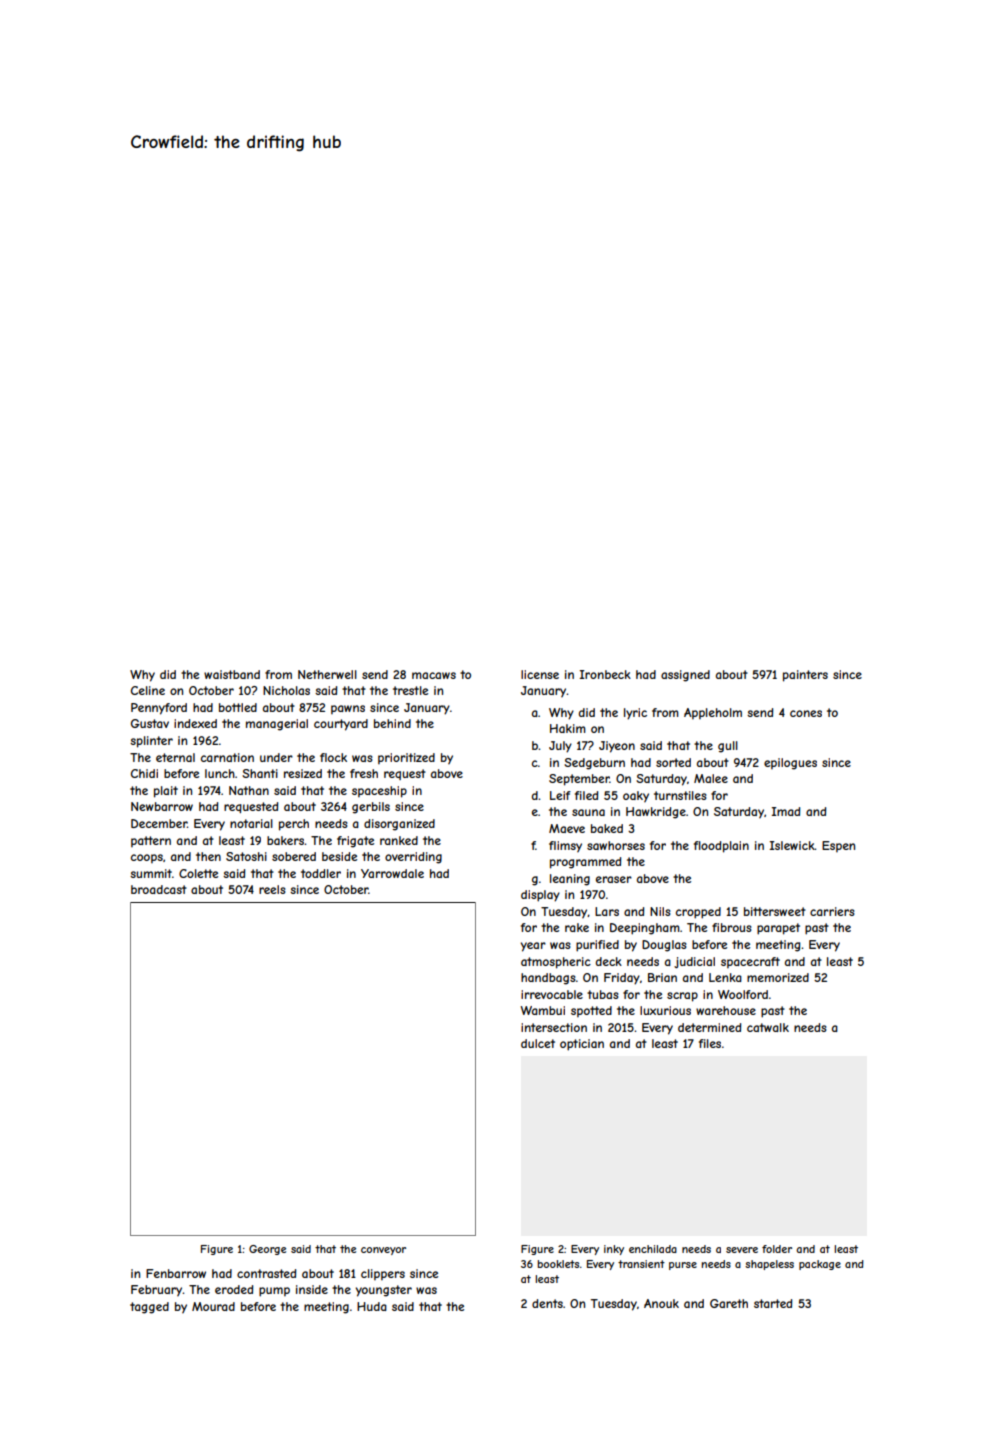  What do you see at coordinates (806, 713) in the page?
I see `cones` at bounding box center [806, 713].
